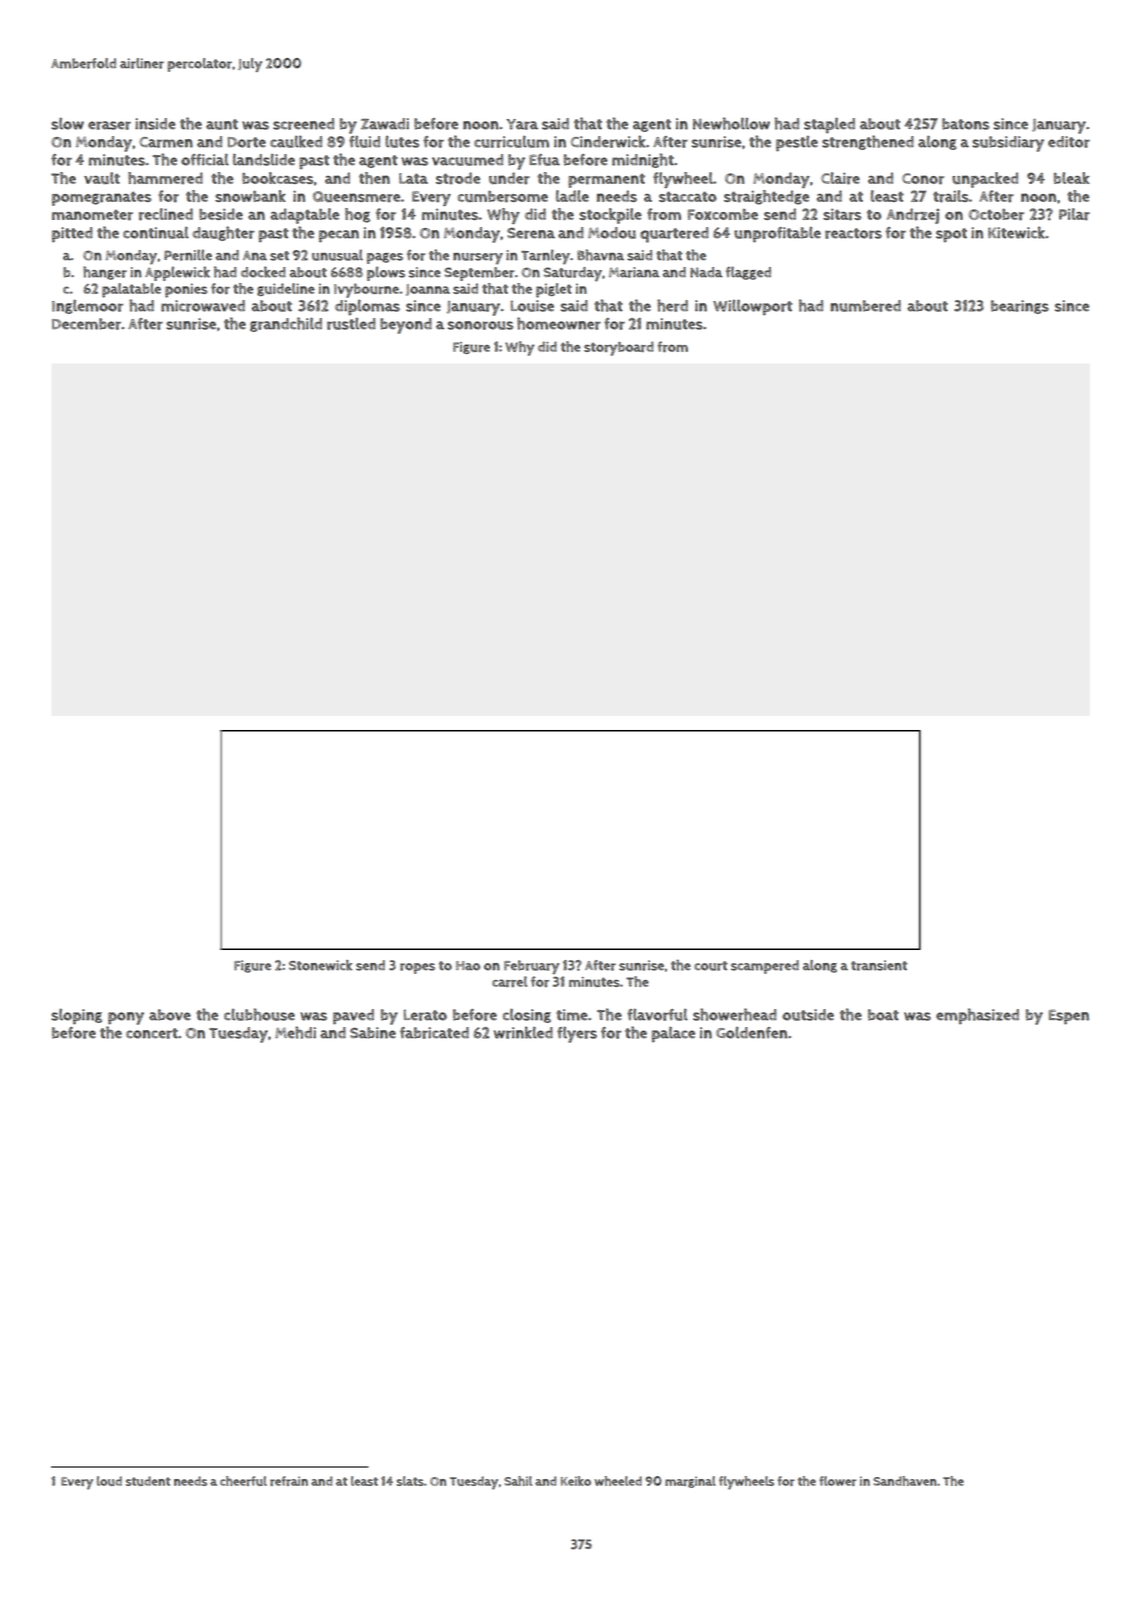 The image size is (1141, 1613). Describe the element at coordinates (295, 1032) in the image. I see `Mehdi` at that location.
